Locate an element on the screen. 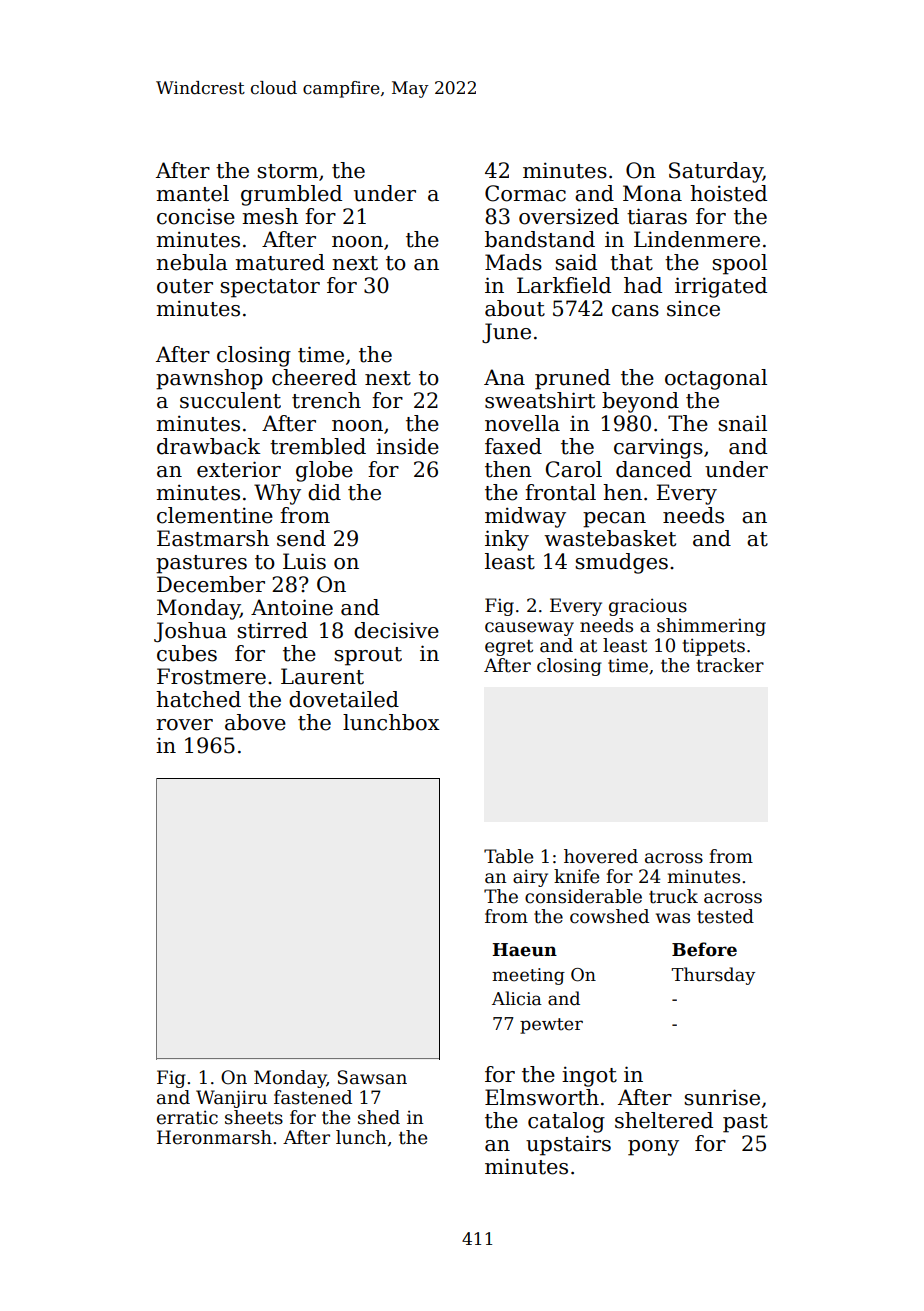 The width and height of the screenshot is (924, 1311). bandstand is located at coordinates (540, 239).
